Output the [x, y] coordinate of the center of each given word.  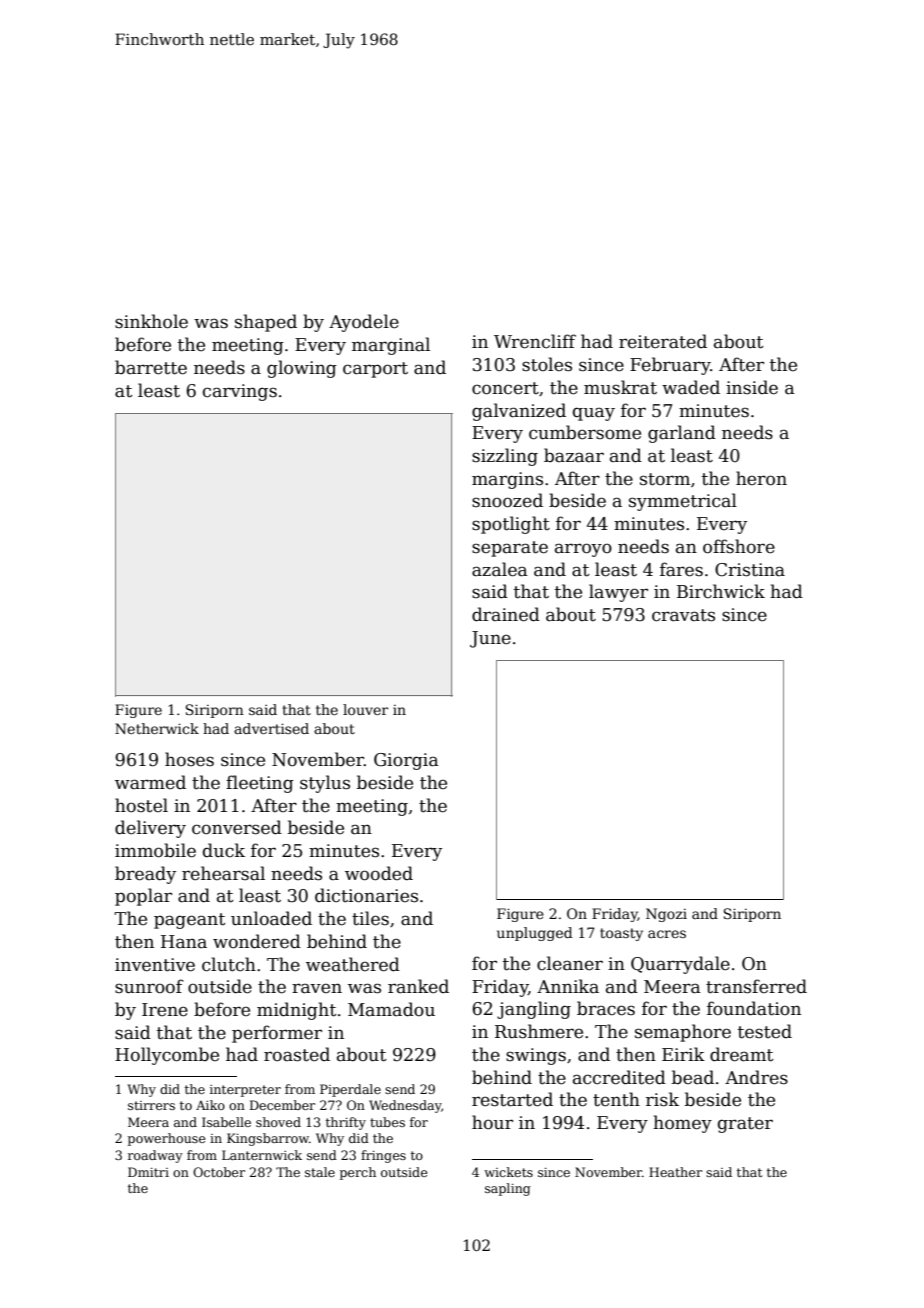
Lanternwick [262, 1155]
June [490, 639]
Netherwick [157, 728]
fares [681, 569]
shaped [266, 323]
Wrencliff [535, 341]
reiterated [663, 341]
